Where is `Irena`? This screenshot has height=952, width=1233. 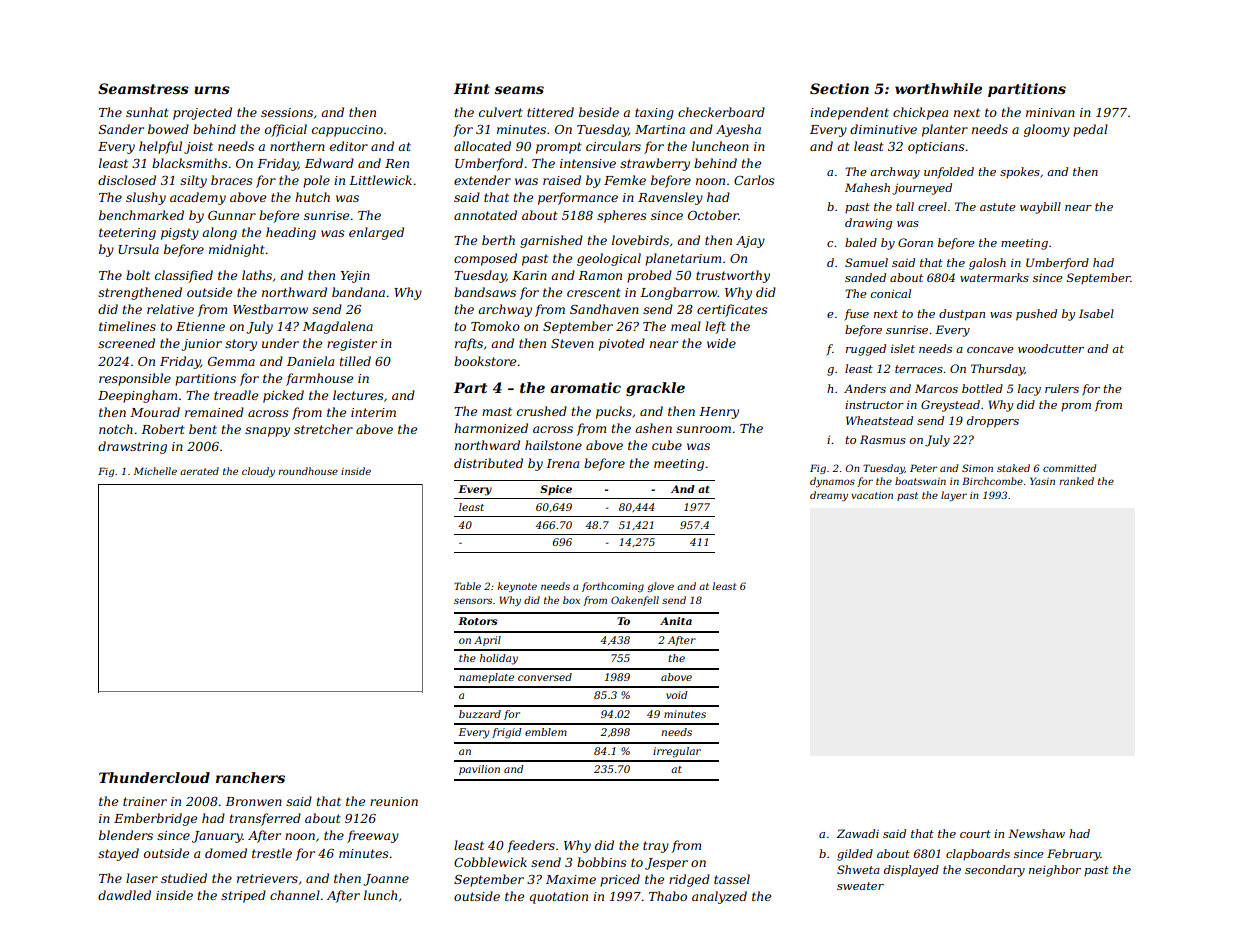 Irena is located at coordinates (562, 463).
